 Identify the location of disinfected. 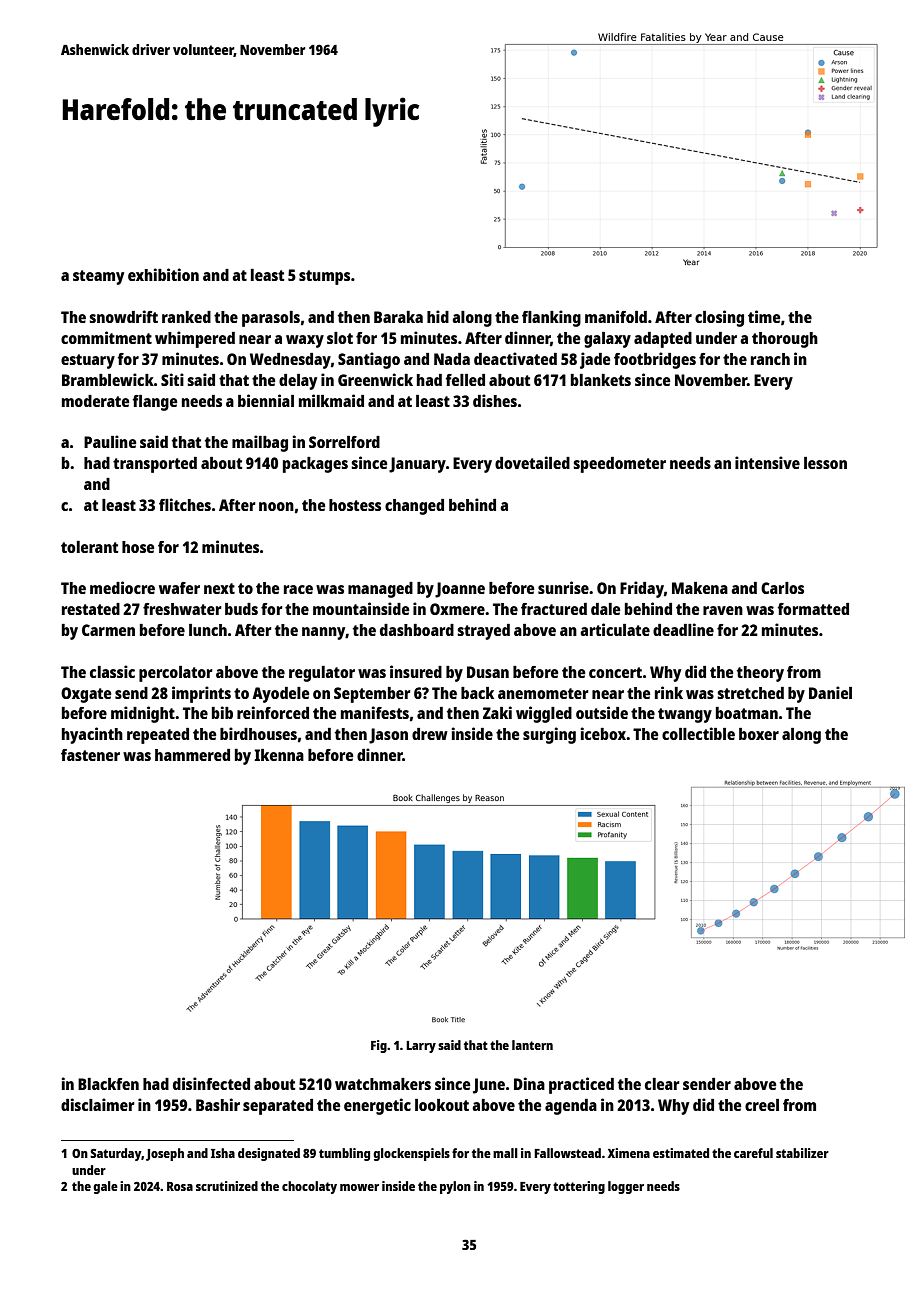
(211, 1083).
